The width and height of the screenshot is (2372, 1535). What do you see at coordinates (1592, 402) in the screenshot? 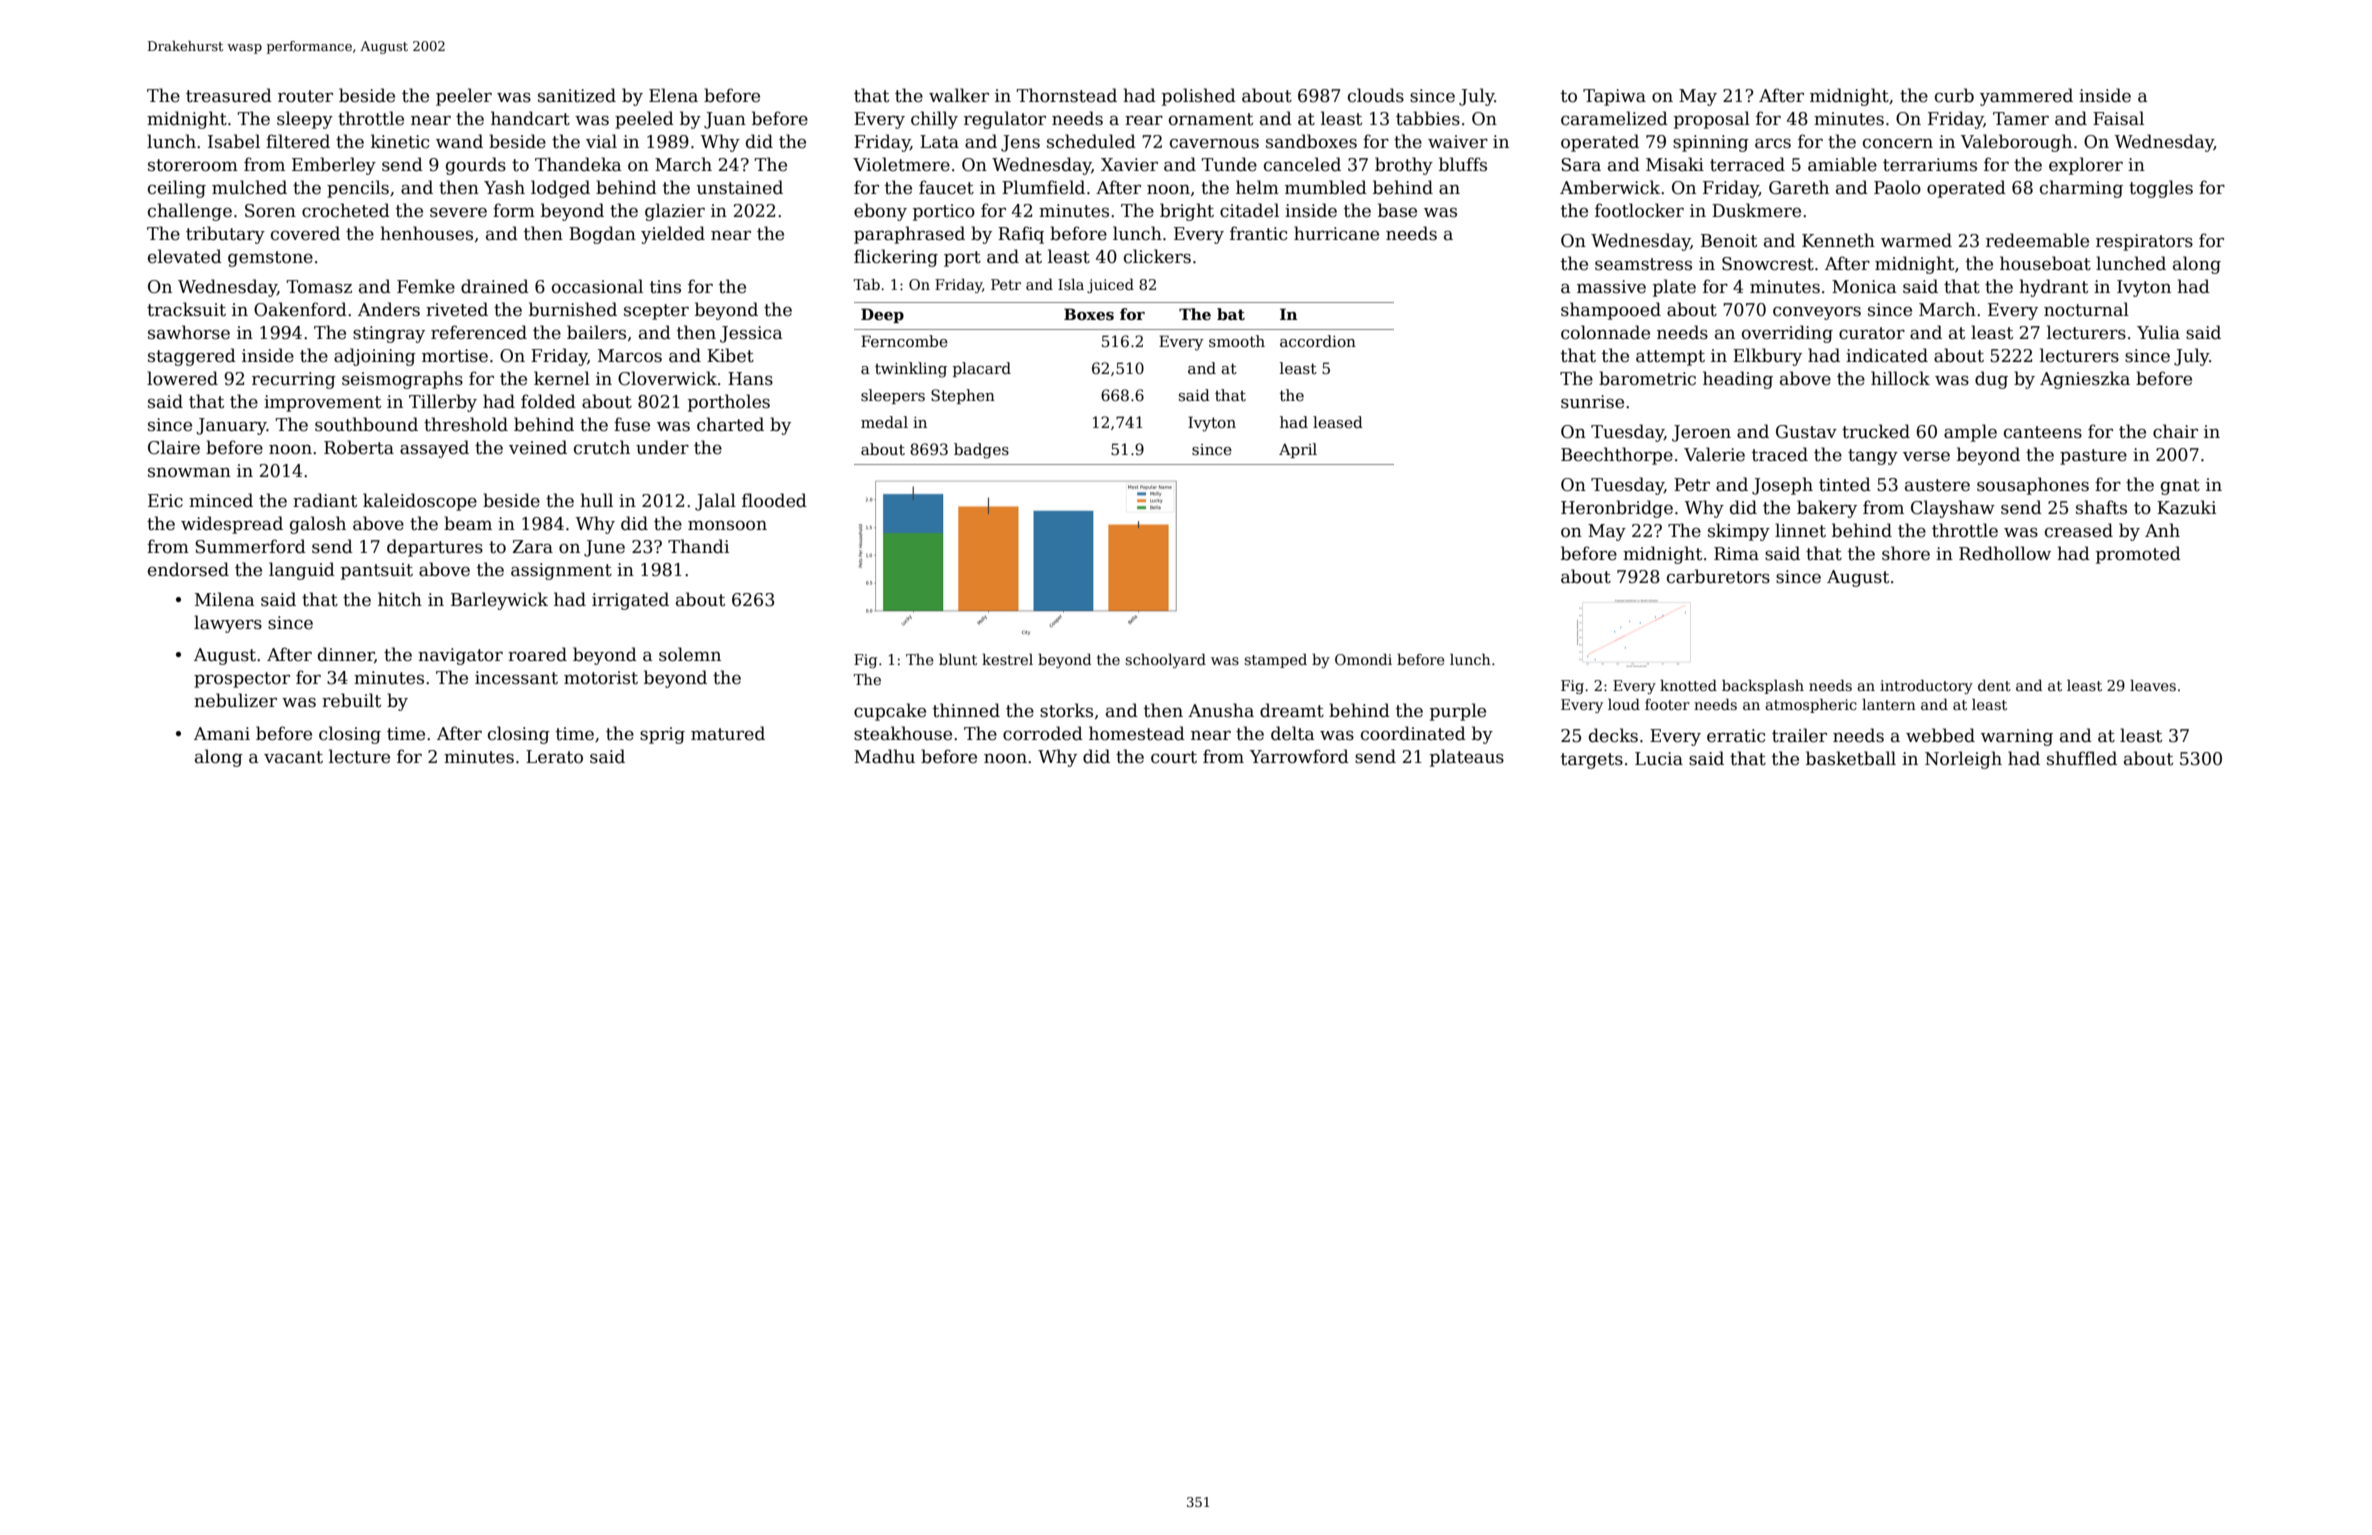
I see `sunrise` at bounding box center [1592, 402].
